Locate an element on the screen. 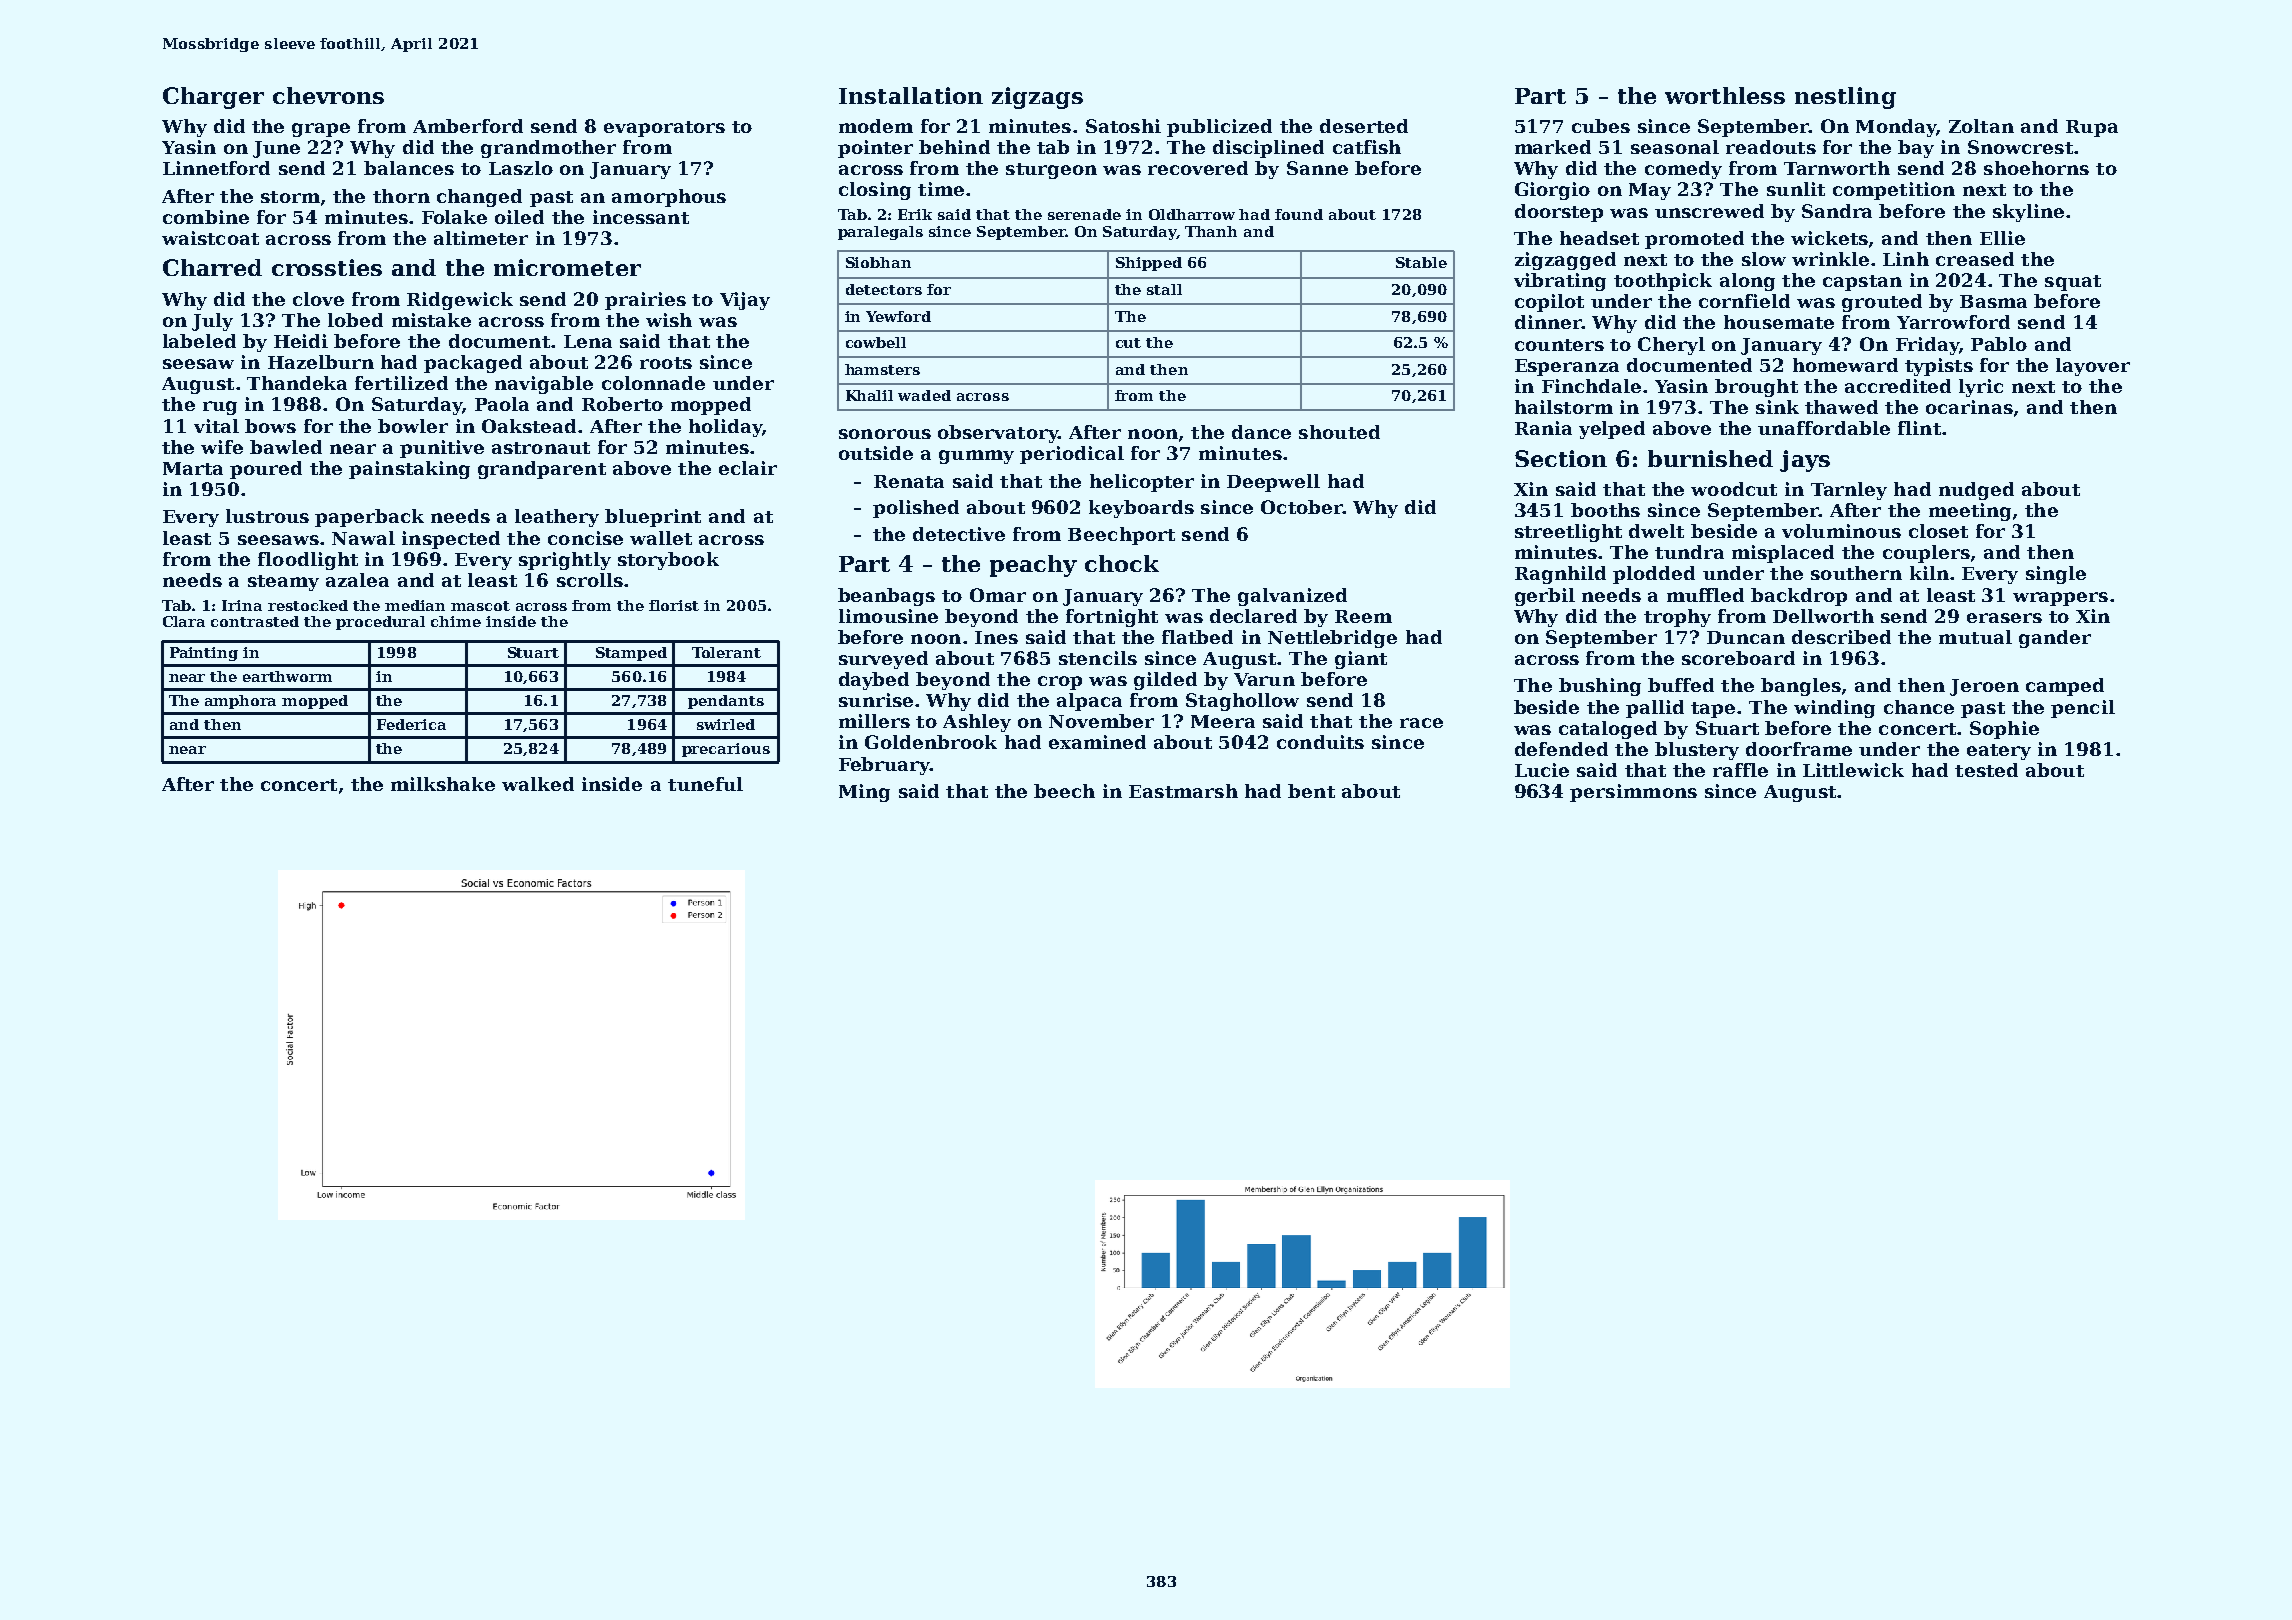  bent is located at coordinates (1311, 791).
